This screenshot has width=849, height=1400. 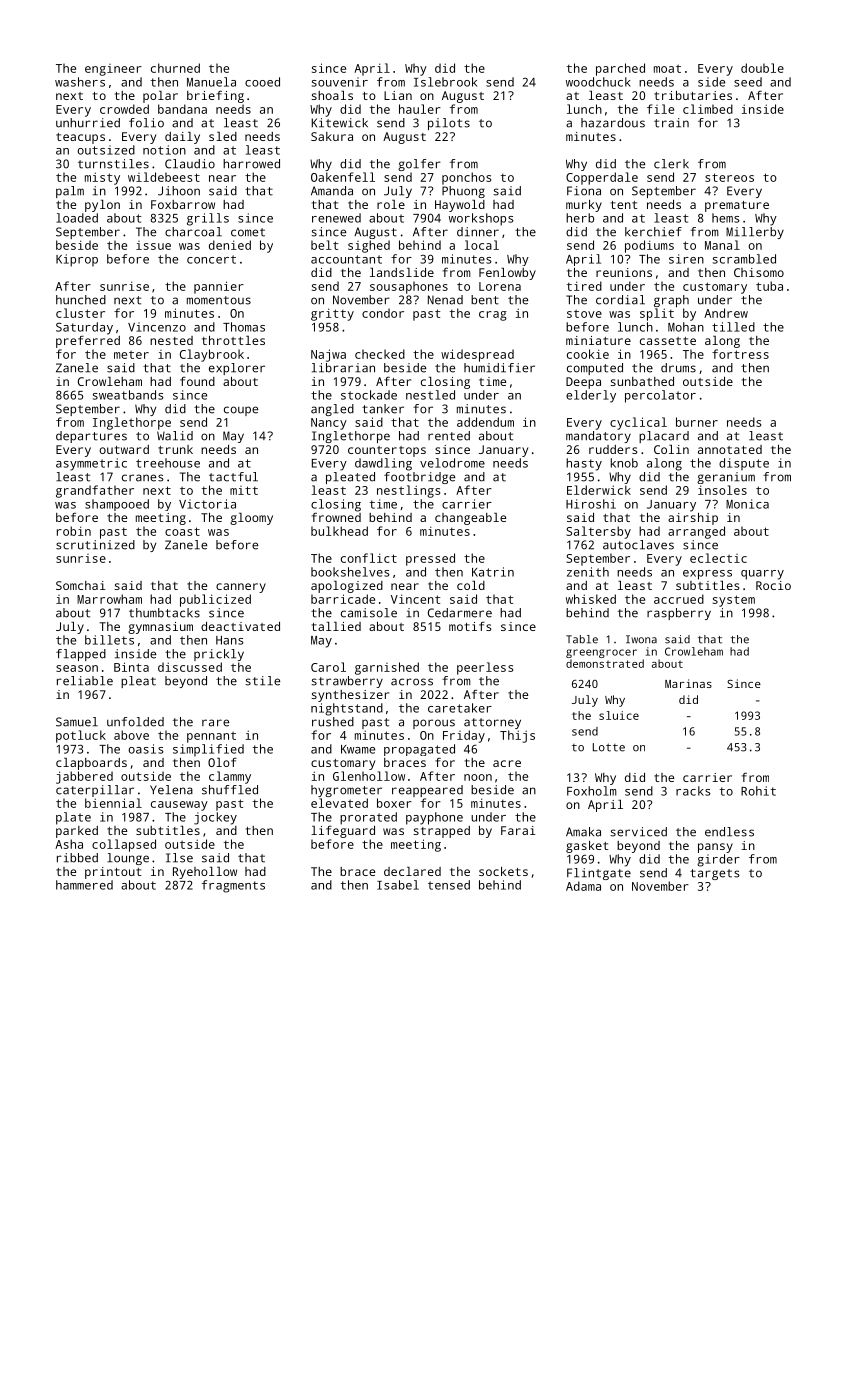 I want to click on pylon, so click(x=102, y=206).
